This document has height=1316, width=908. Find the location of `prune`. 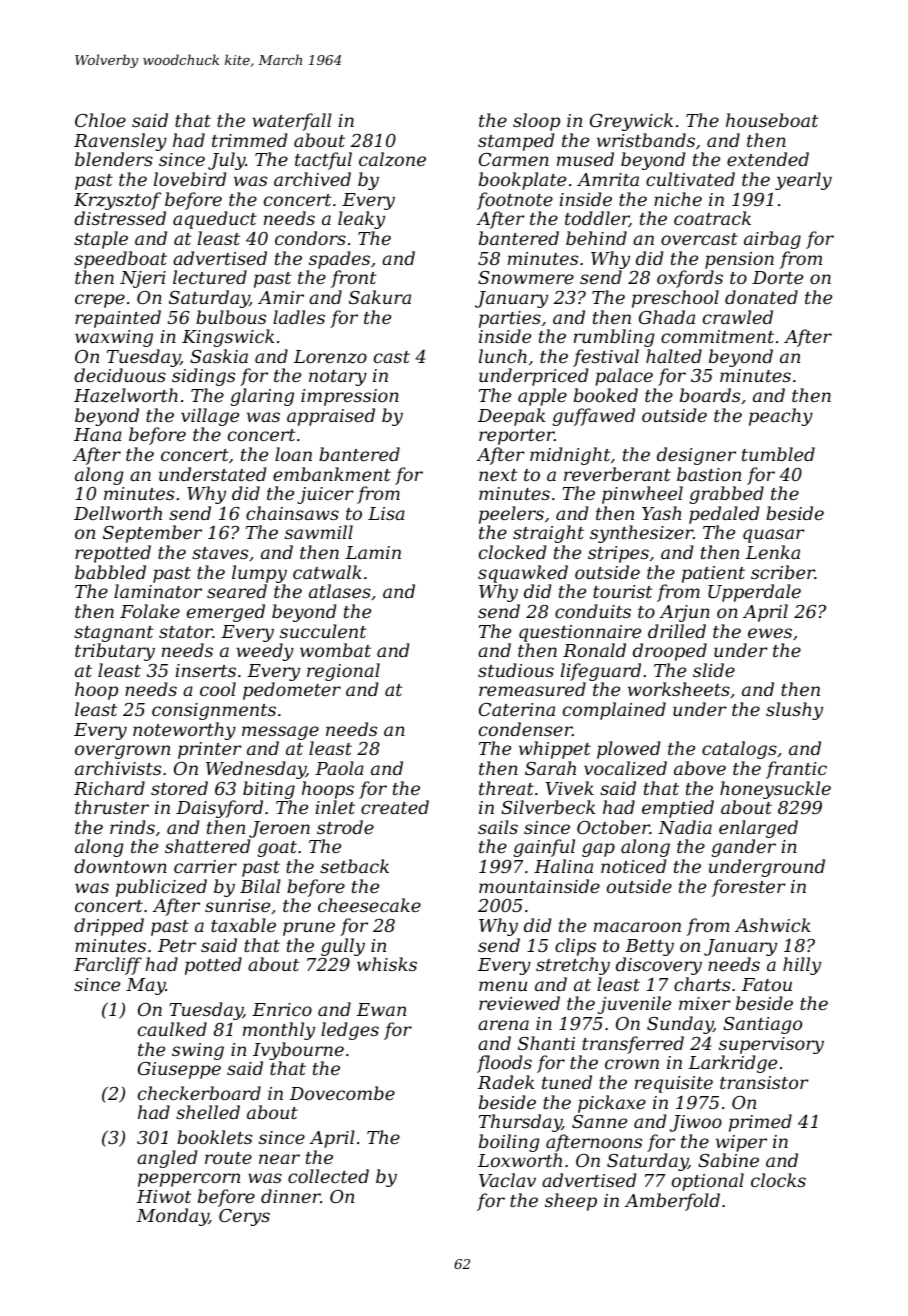

prune is located at coordinates (309, 929).
